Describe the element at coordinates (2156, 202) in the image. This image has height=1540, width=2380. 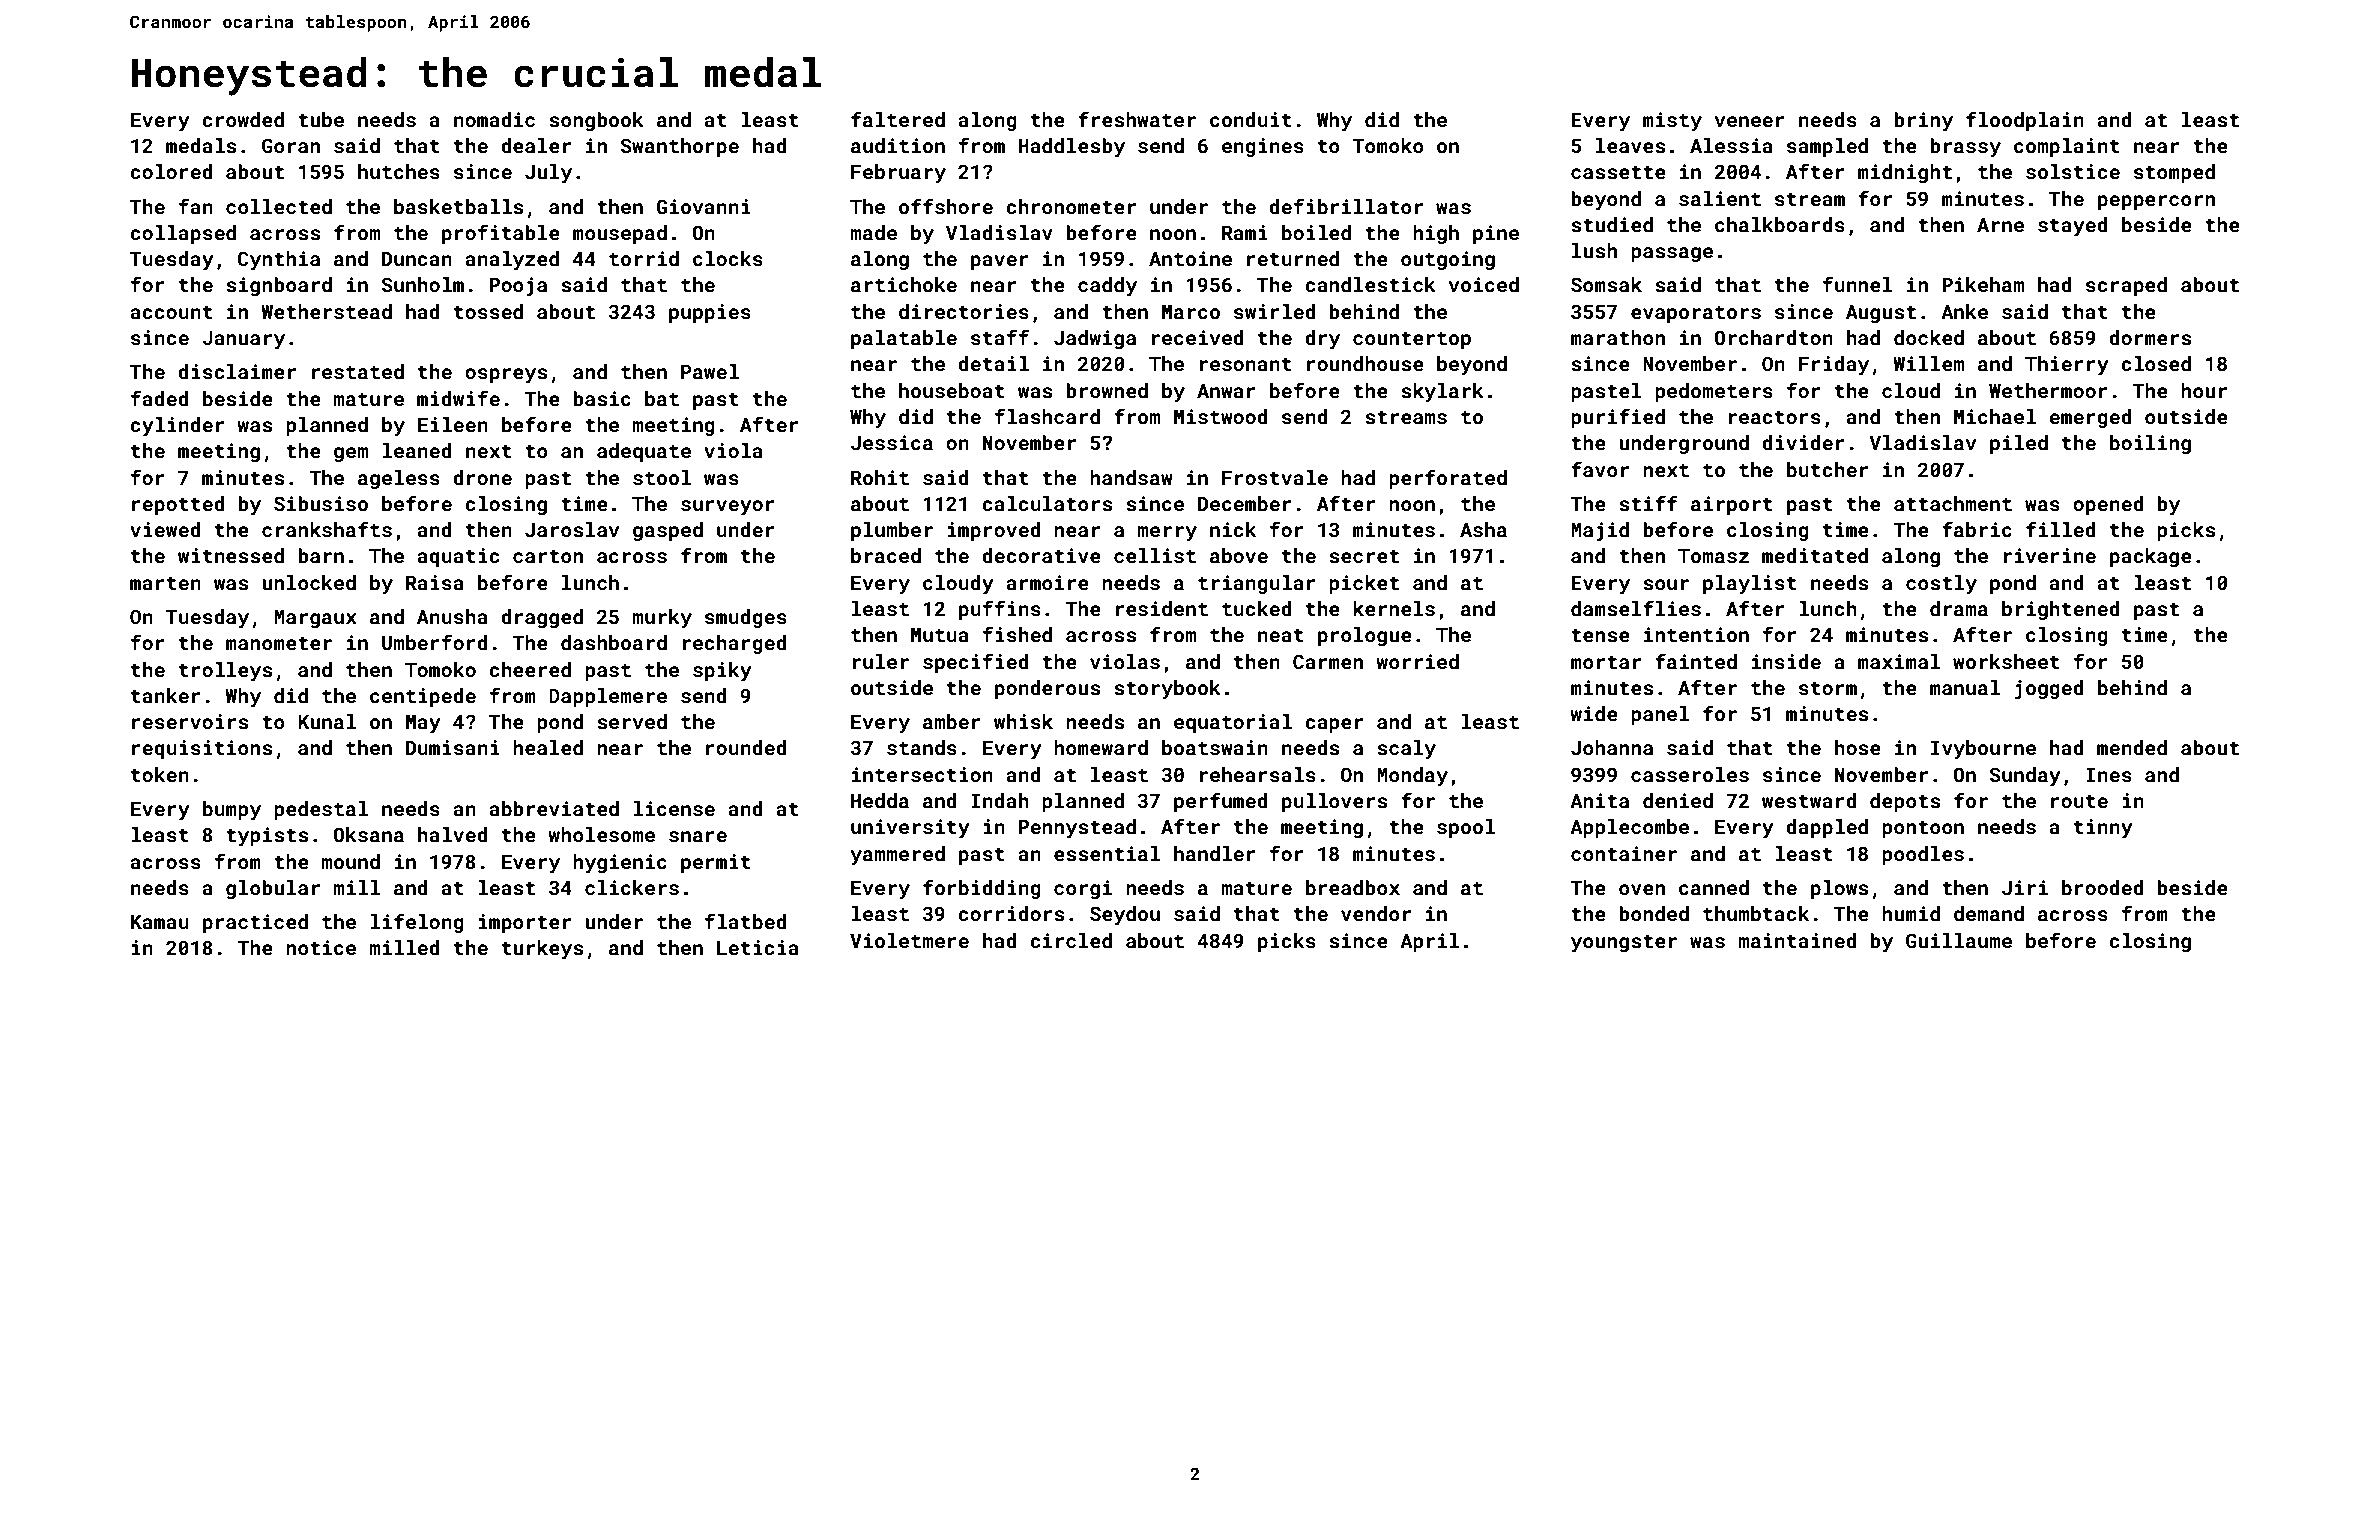
I see `peppercorn` at that location.
